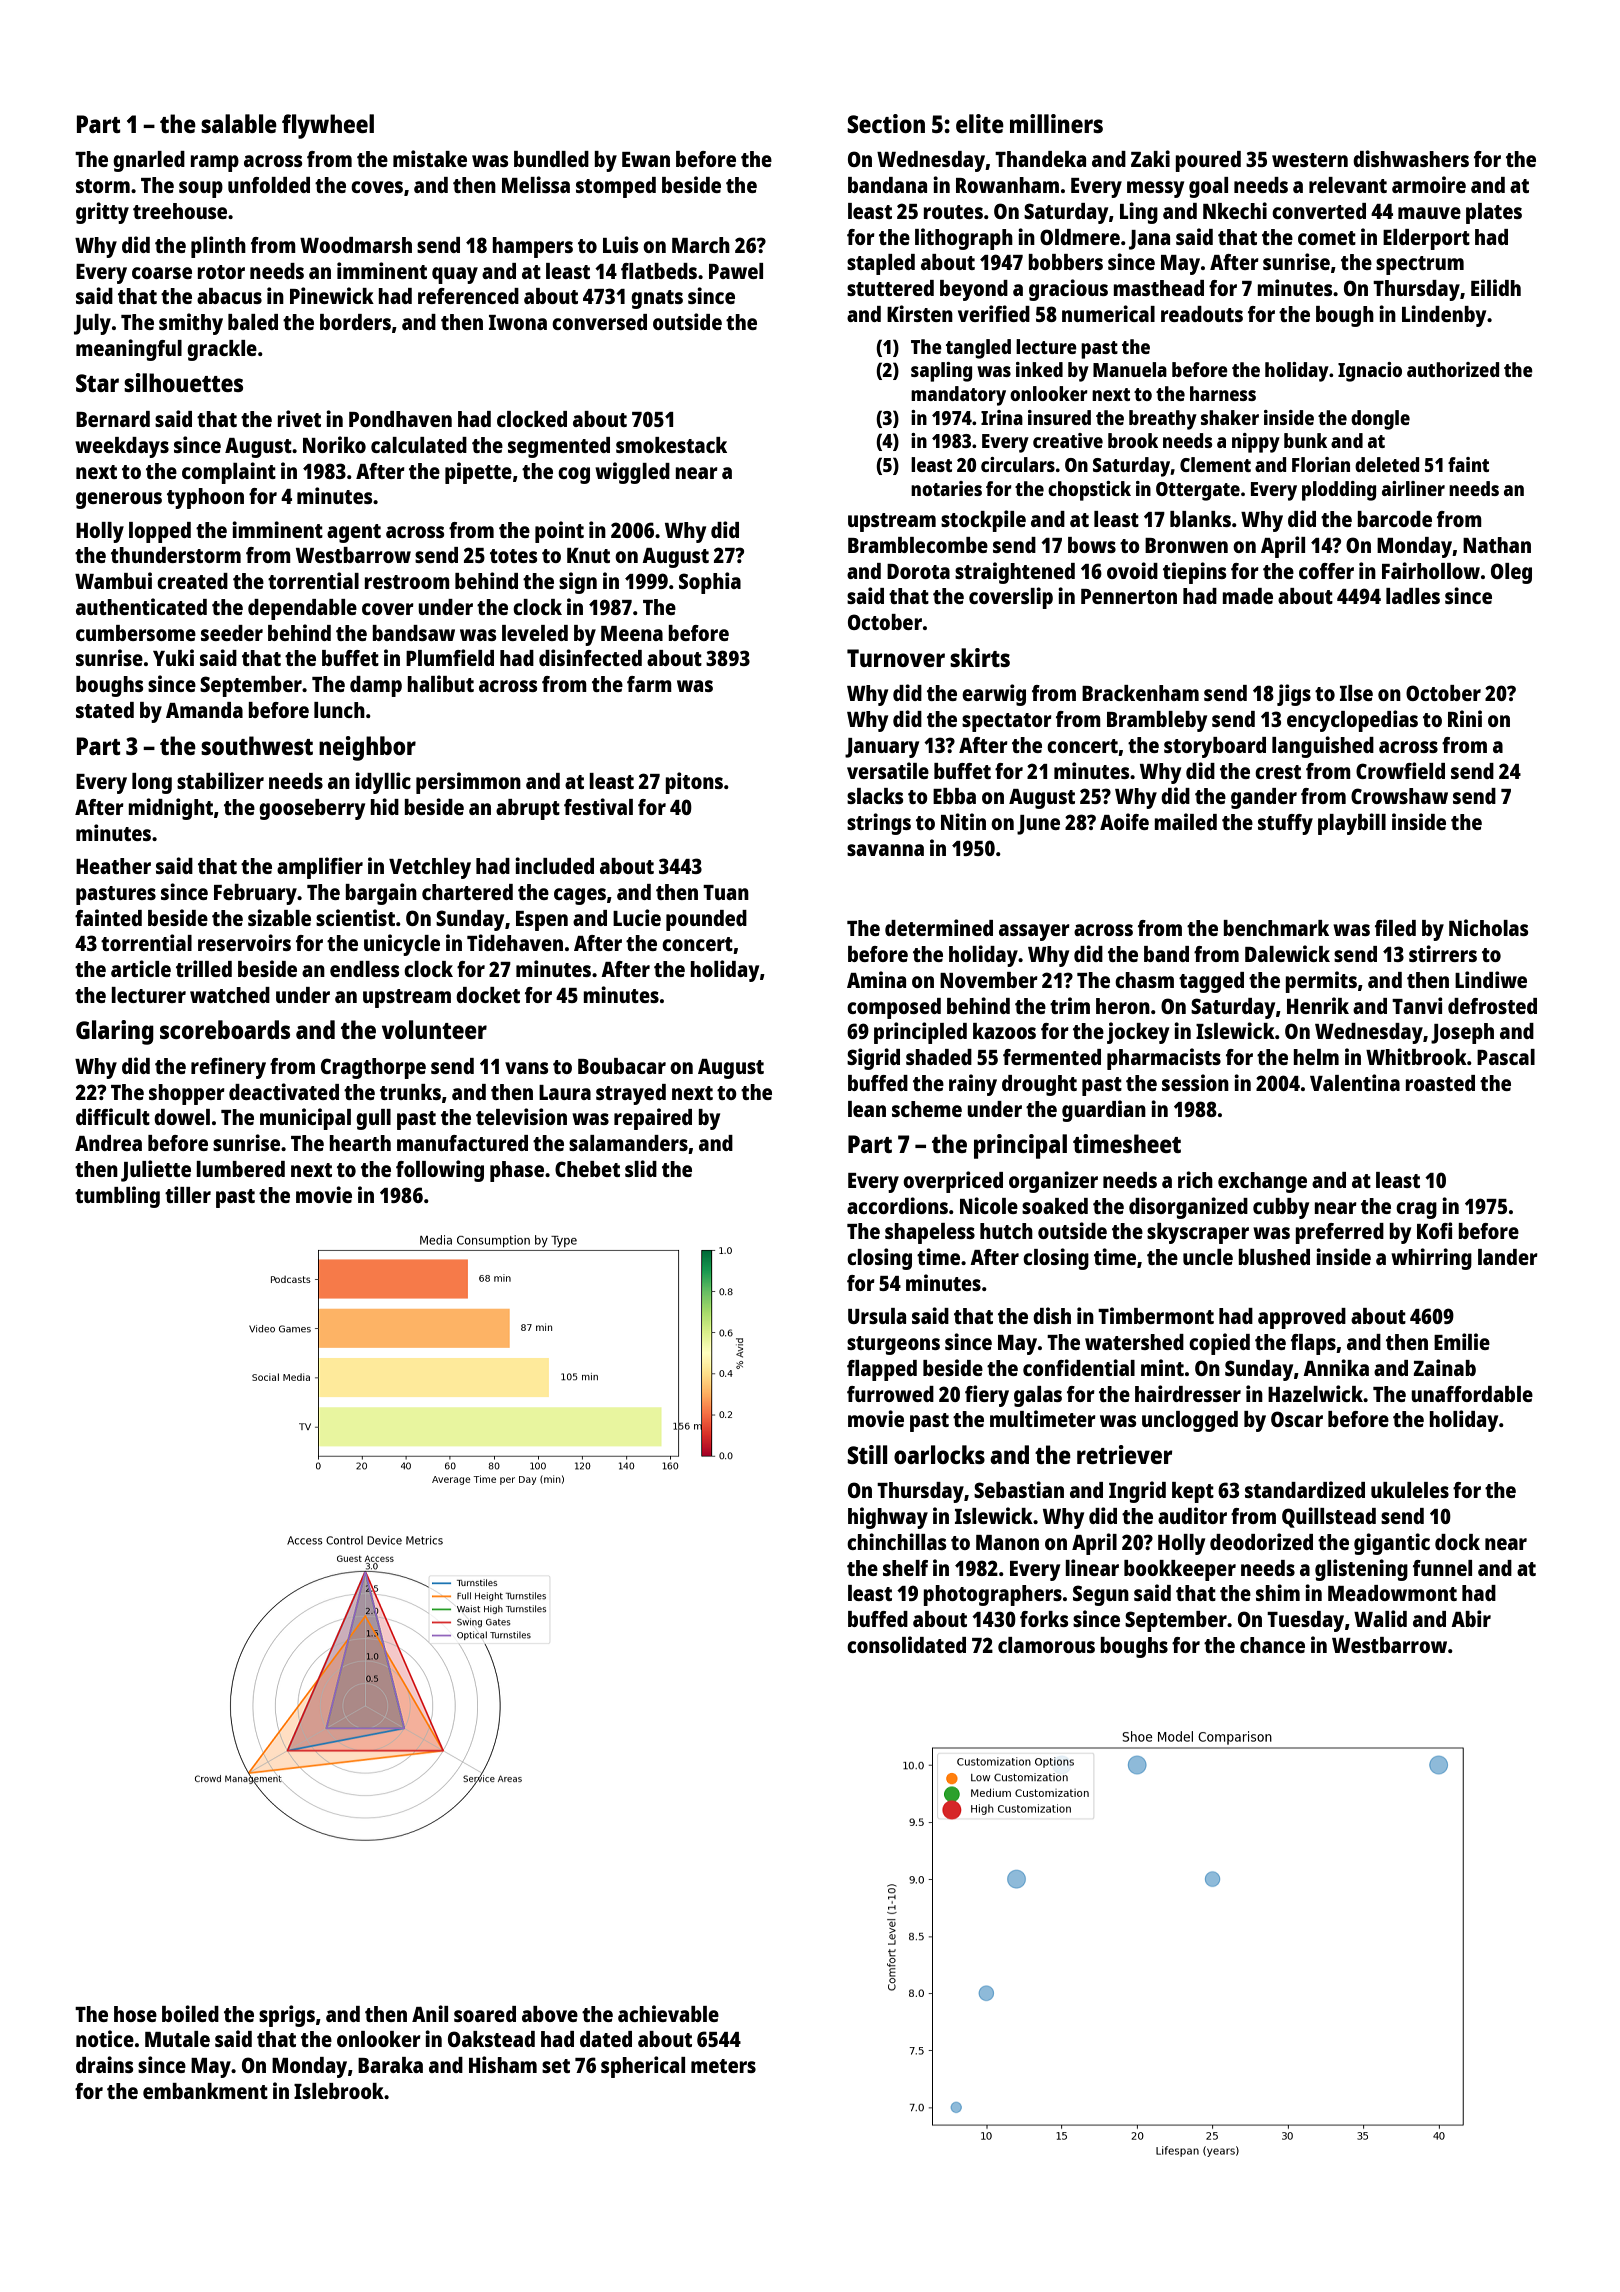 The height and width of the image is (2292, 1620). What do you see at coordinates (1310, 160) in the image?
I see `western` at bounding box center [1310, 160].
